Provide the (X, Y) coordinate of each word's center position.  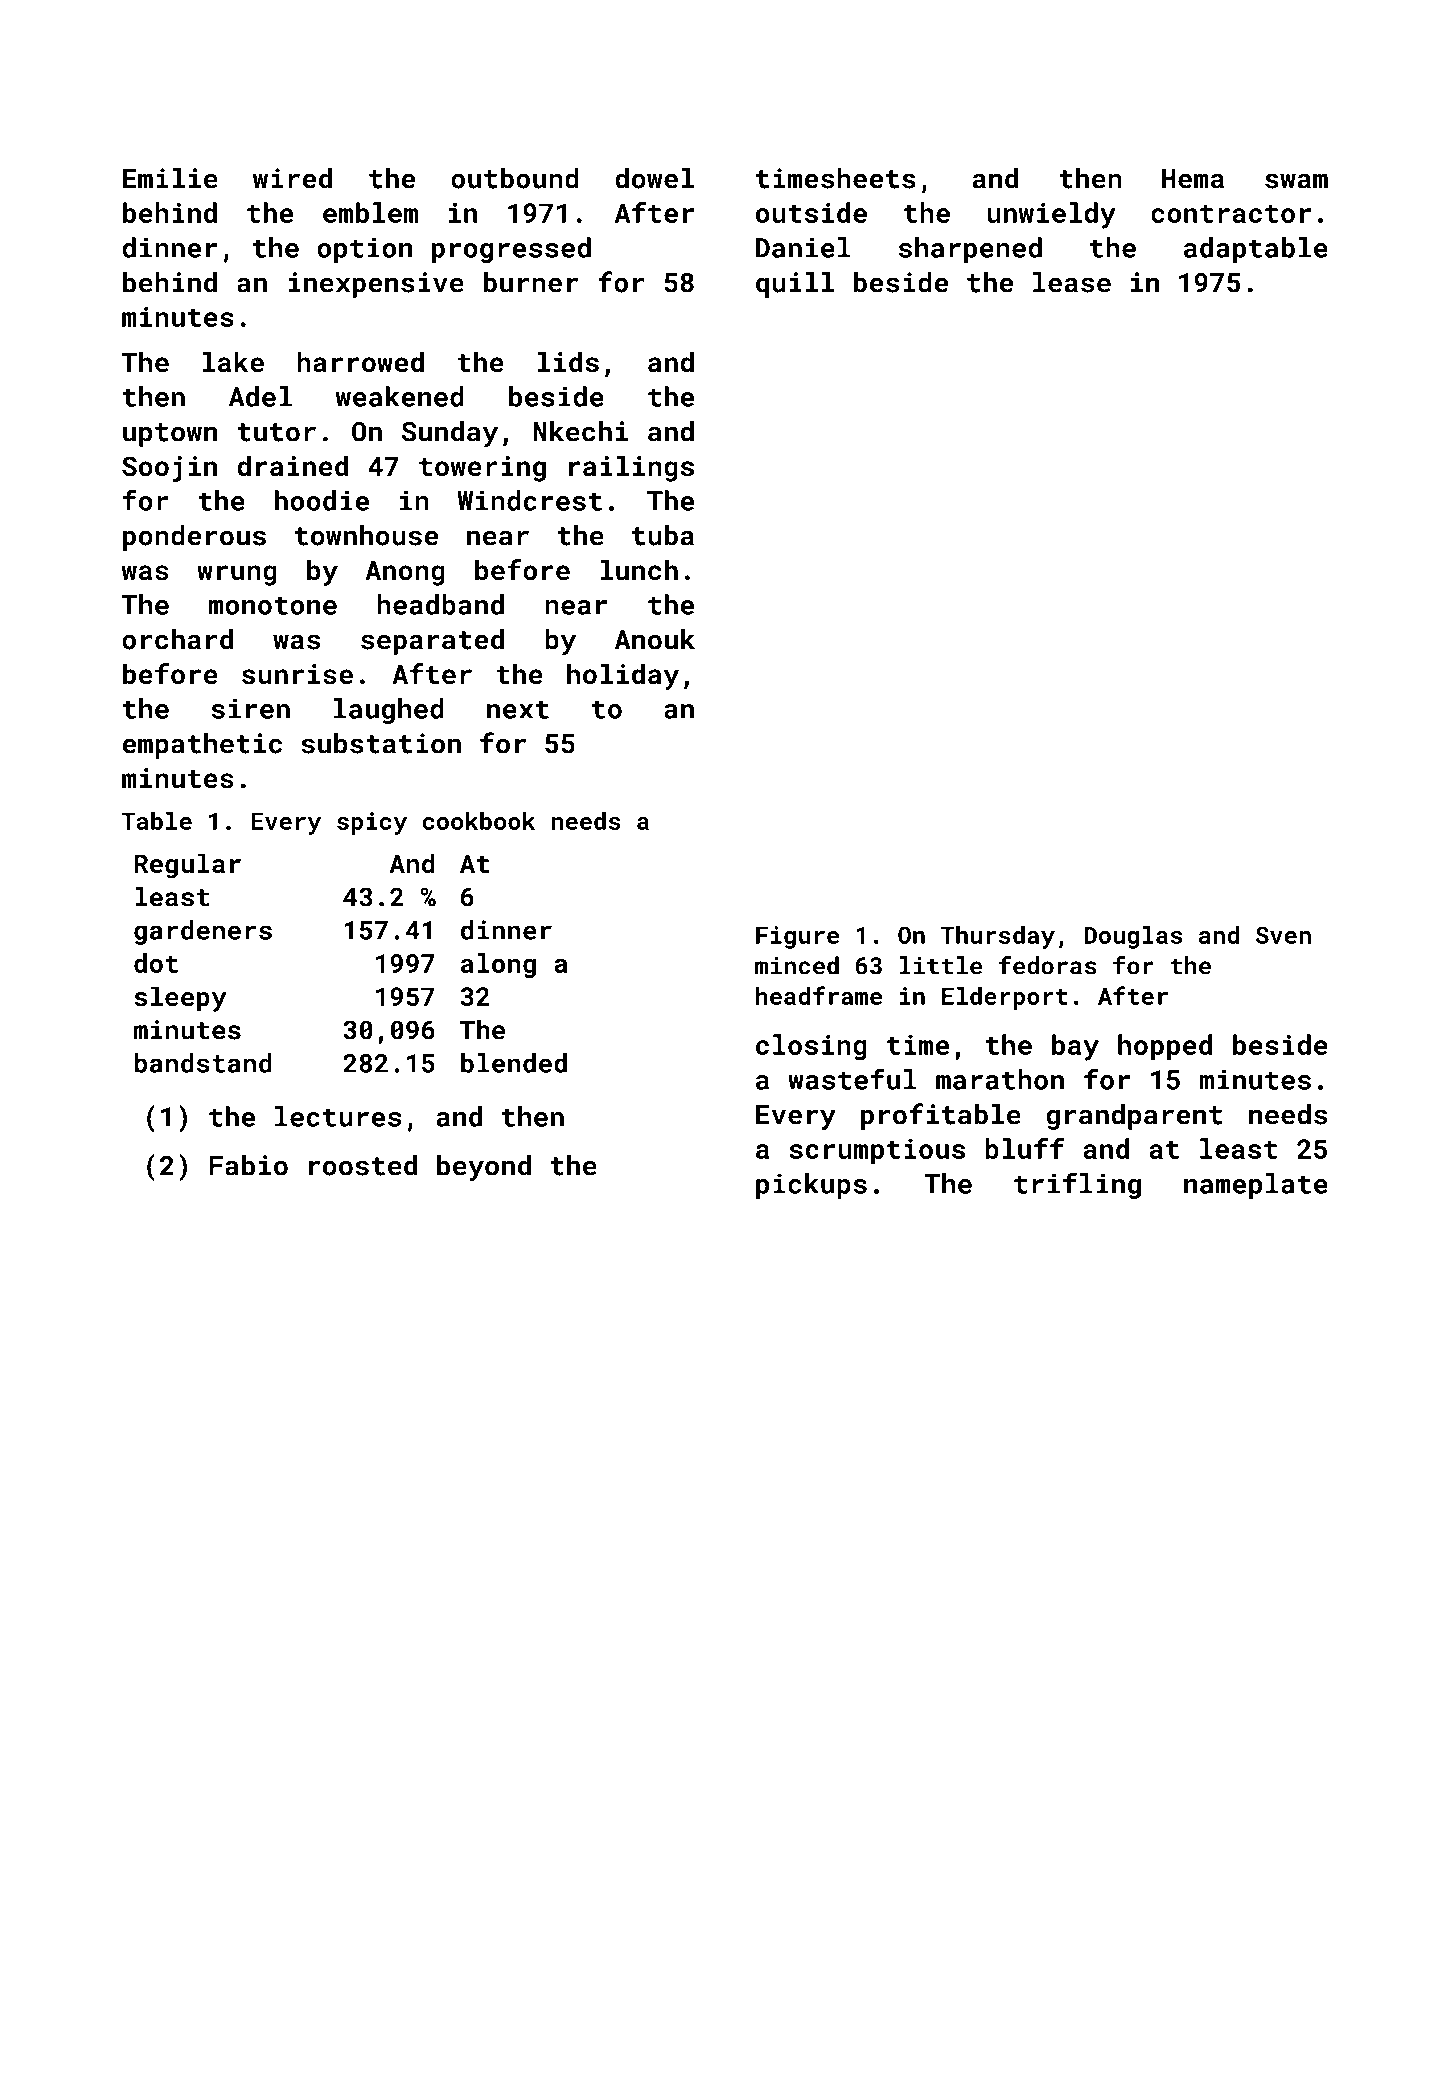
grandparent (1134, 1117)
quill (795, 285)
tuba (663, 535)
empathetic (202, 746)
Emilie (170, 178)
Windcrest (529, 500)
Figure (797, 937)
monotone (273, 605)
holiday (623, 676)
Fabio (248, 1165)
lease (1072, 282)
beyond (484, 1168)
